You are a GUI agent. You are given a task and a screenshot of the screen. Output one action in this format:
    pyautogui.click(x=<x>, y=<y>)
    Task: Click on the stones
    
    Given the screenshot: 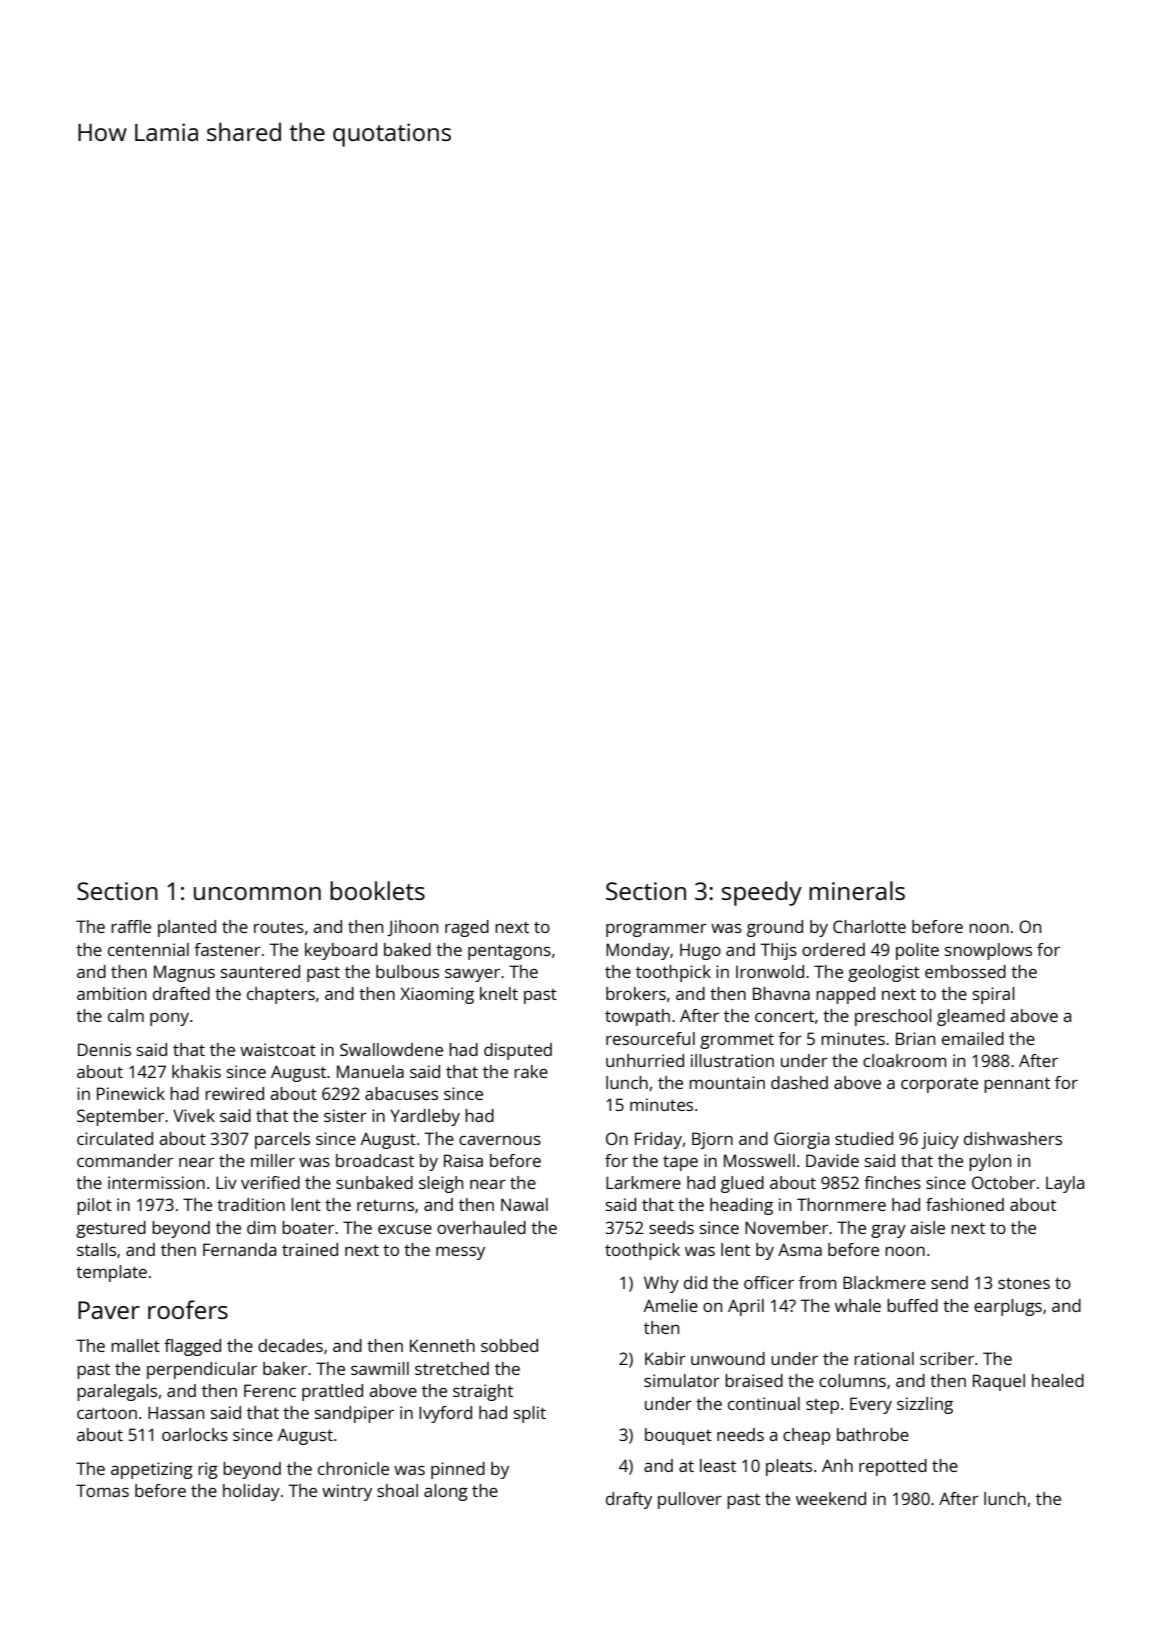 What is the action you would take?
    pyautogui.click(x=1024, y=1283)
